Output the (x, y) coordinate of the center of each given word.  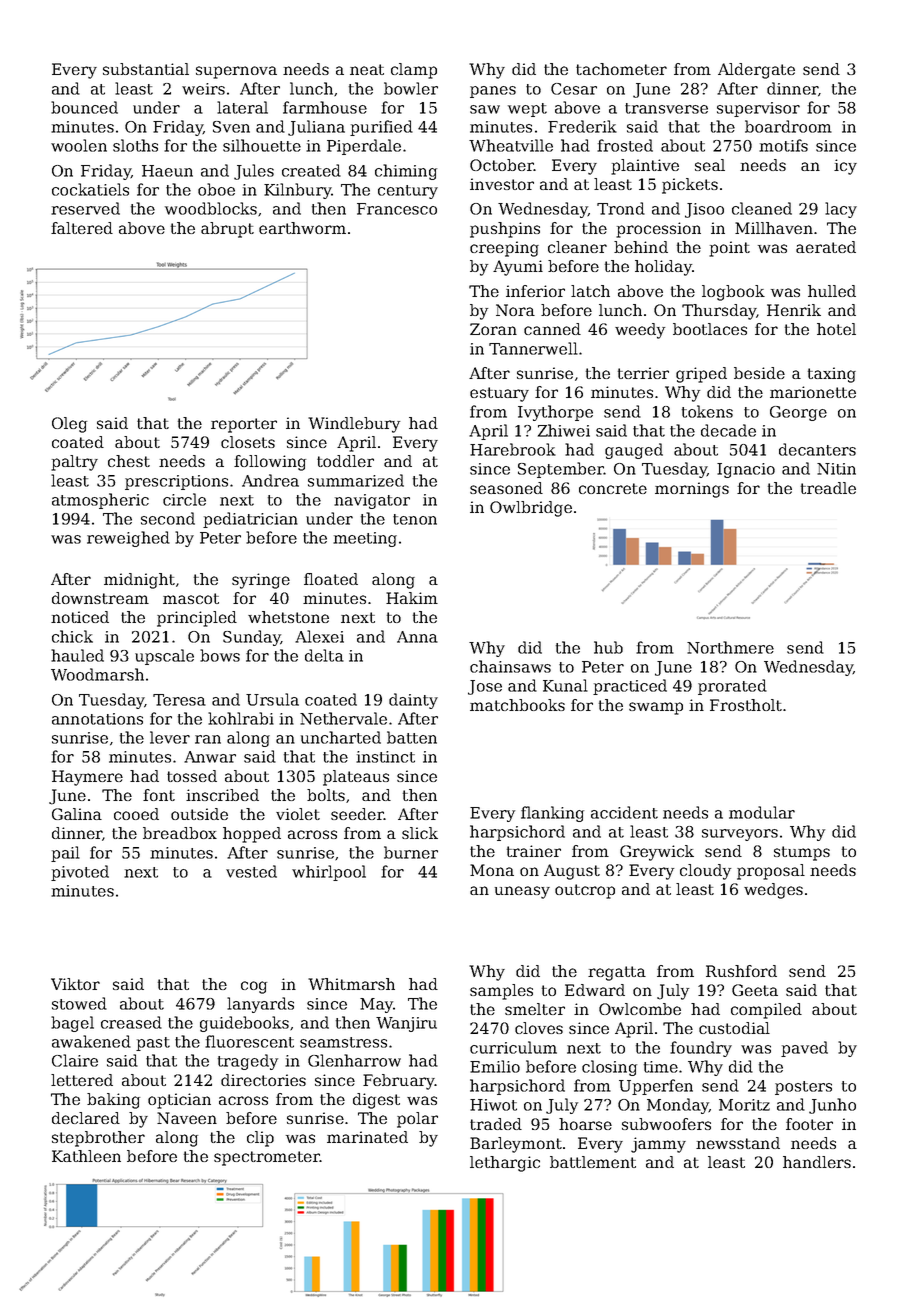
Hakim (412, 598)
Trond (621, 208)
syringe (261, 581)
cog (254, 987)
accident (624, 812)
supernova (236, 72)
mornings (692, 490)
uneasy (522, 892)
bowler (411, 88)
